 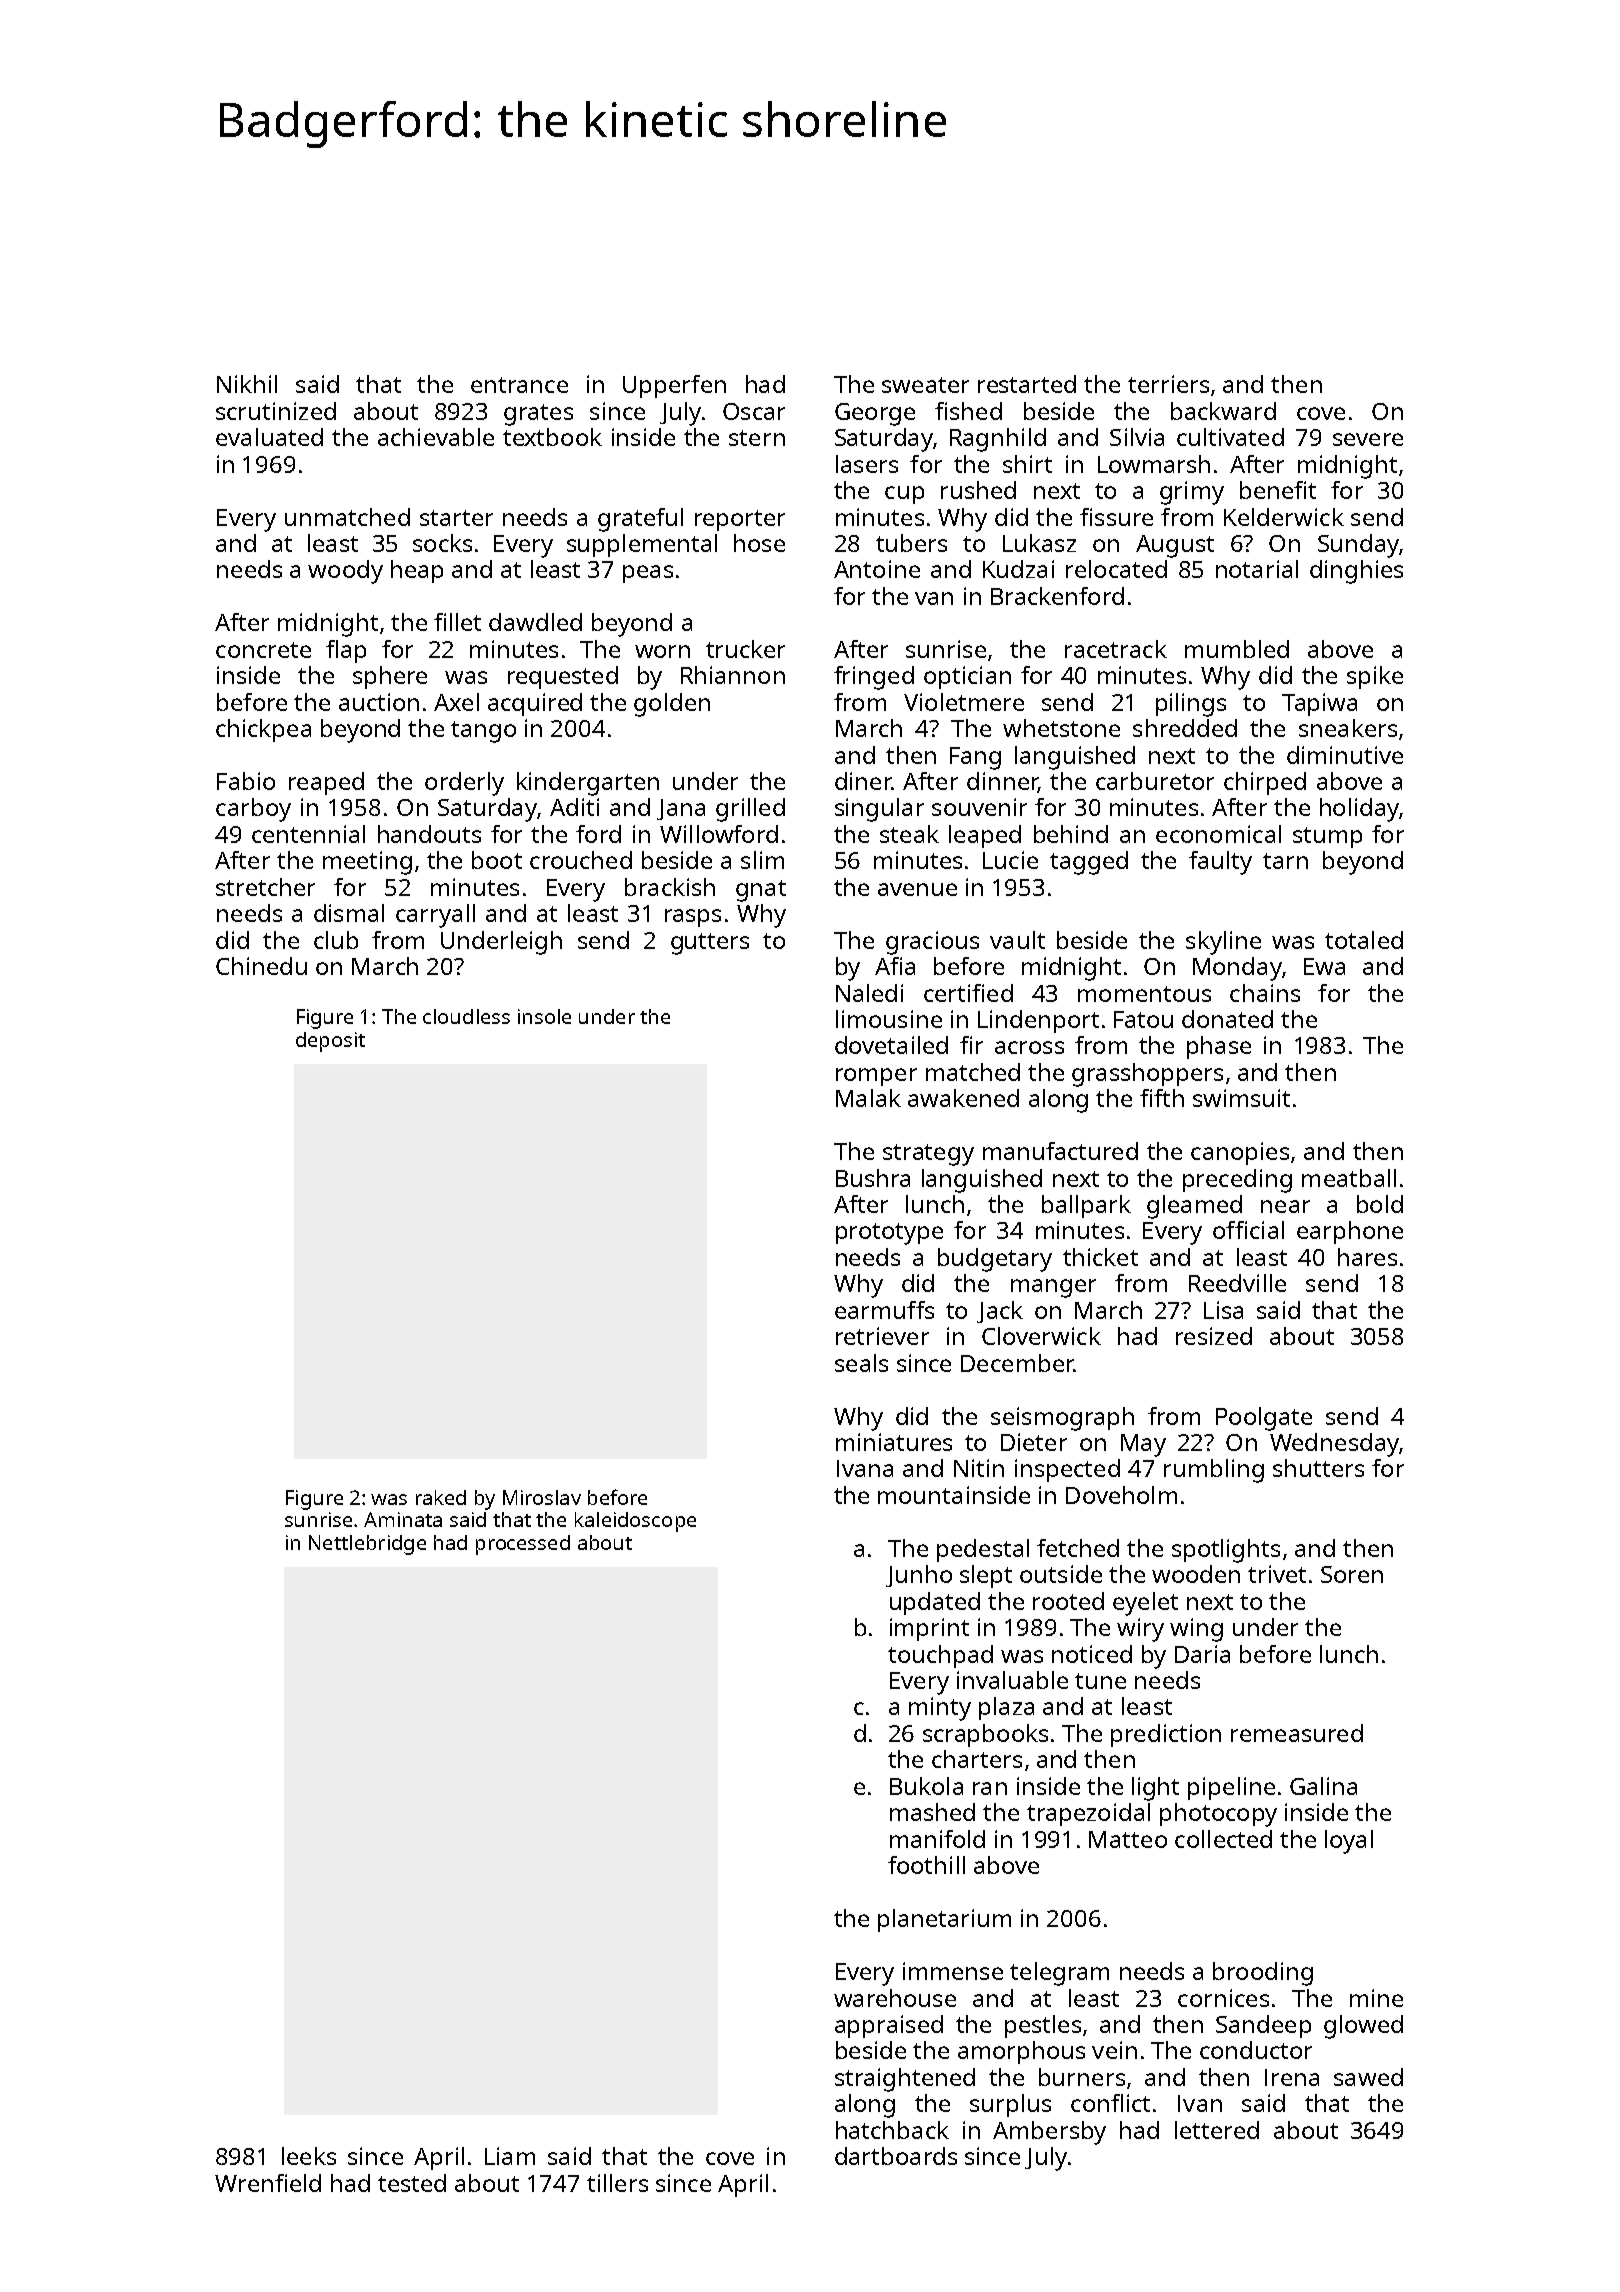 I want to click on leeks, so click(x=309, y=2156).
